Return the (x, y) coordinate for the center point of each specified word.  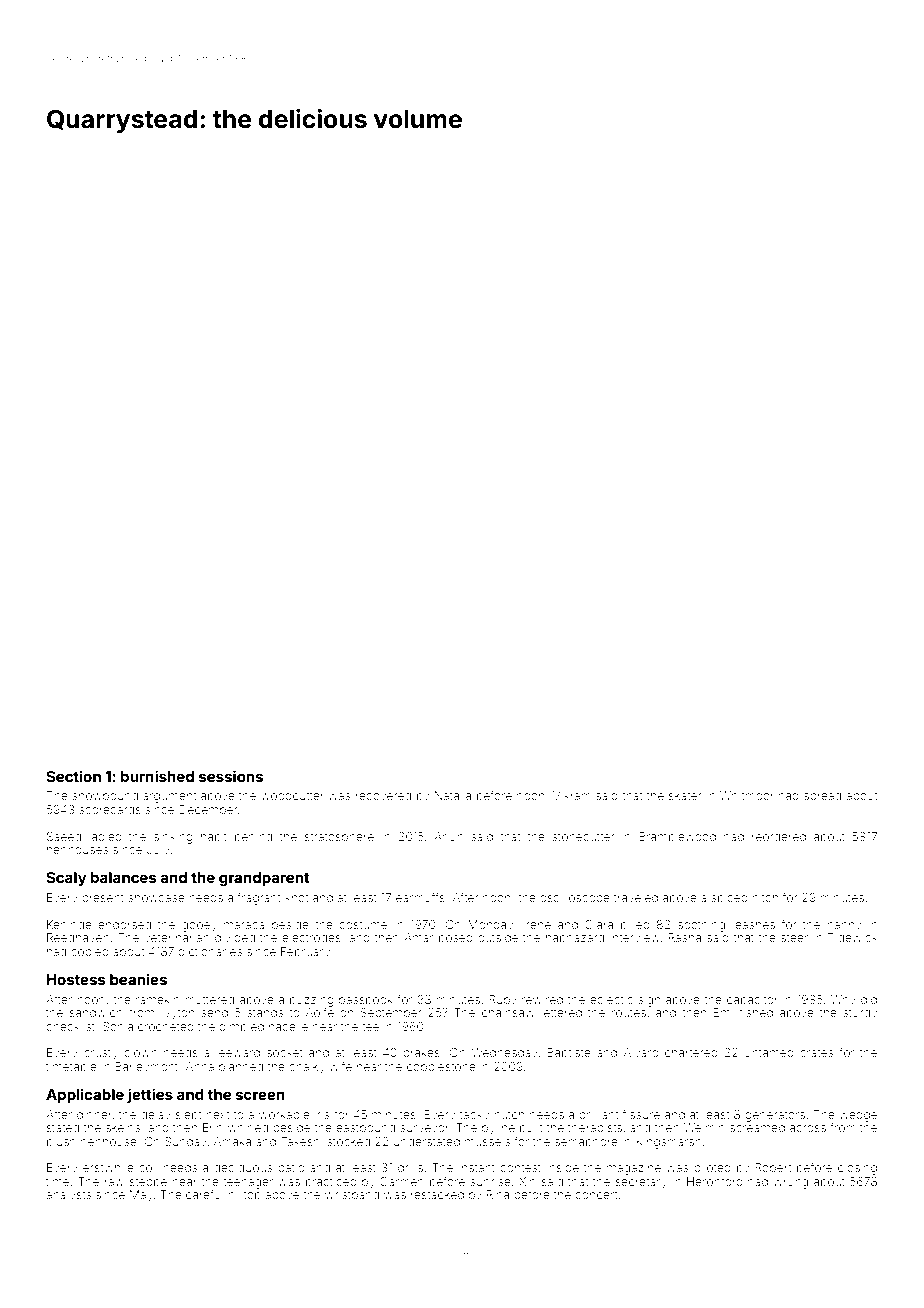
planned (241, 1068)
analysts (68, 1196)
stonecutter (583, 837)
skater (685, 795)
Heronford (715, 1181)
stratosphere (339, 838)
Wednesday (505, 1054)
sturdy (860, 1014)
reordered (779, 836)
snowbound (105, 795)
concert (596, 1195)
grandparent (264, 879)
